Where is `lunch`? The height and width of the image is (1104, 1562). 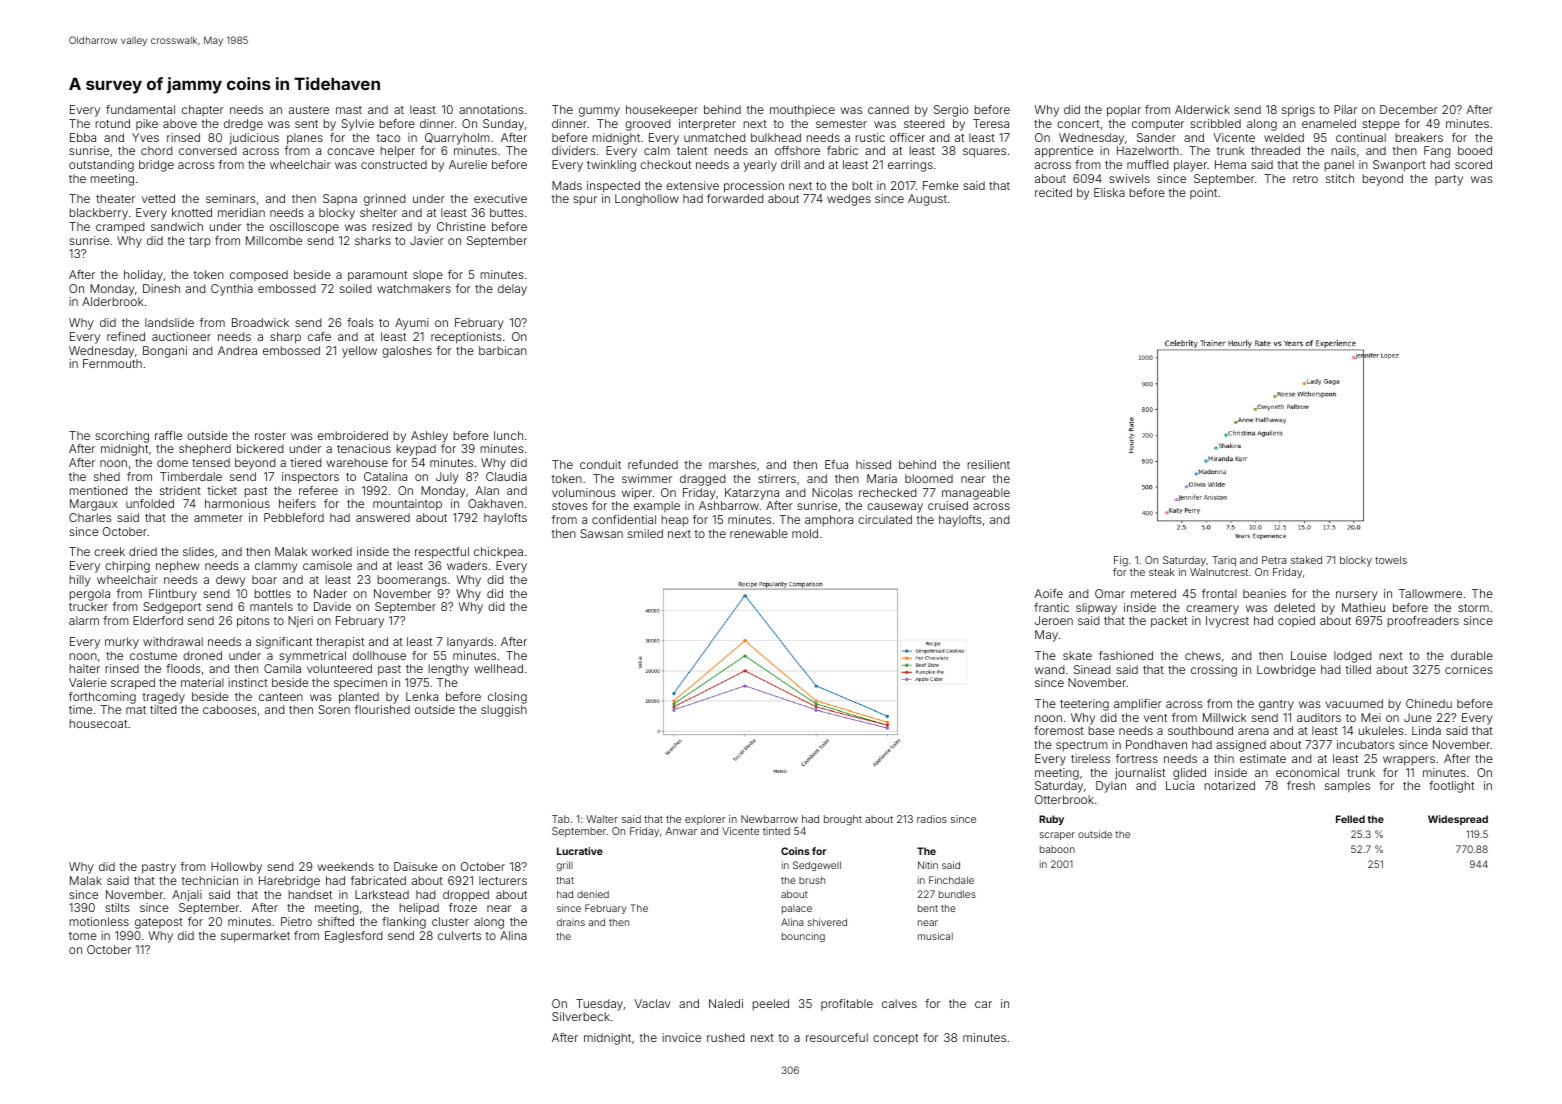 lunch is located at coordinates (508, 435).
